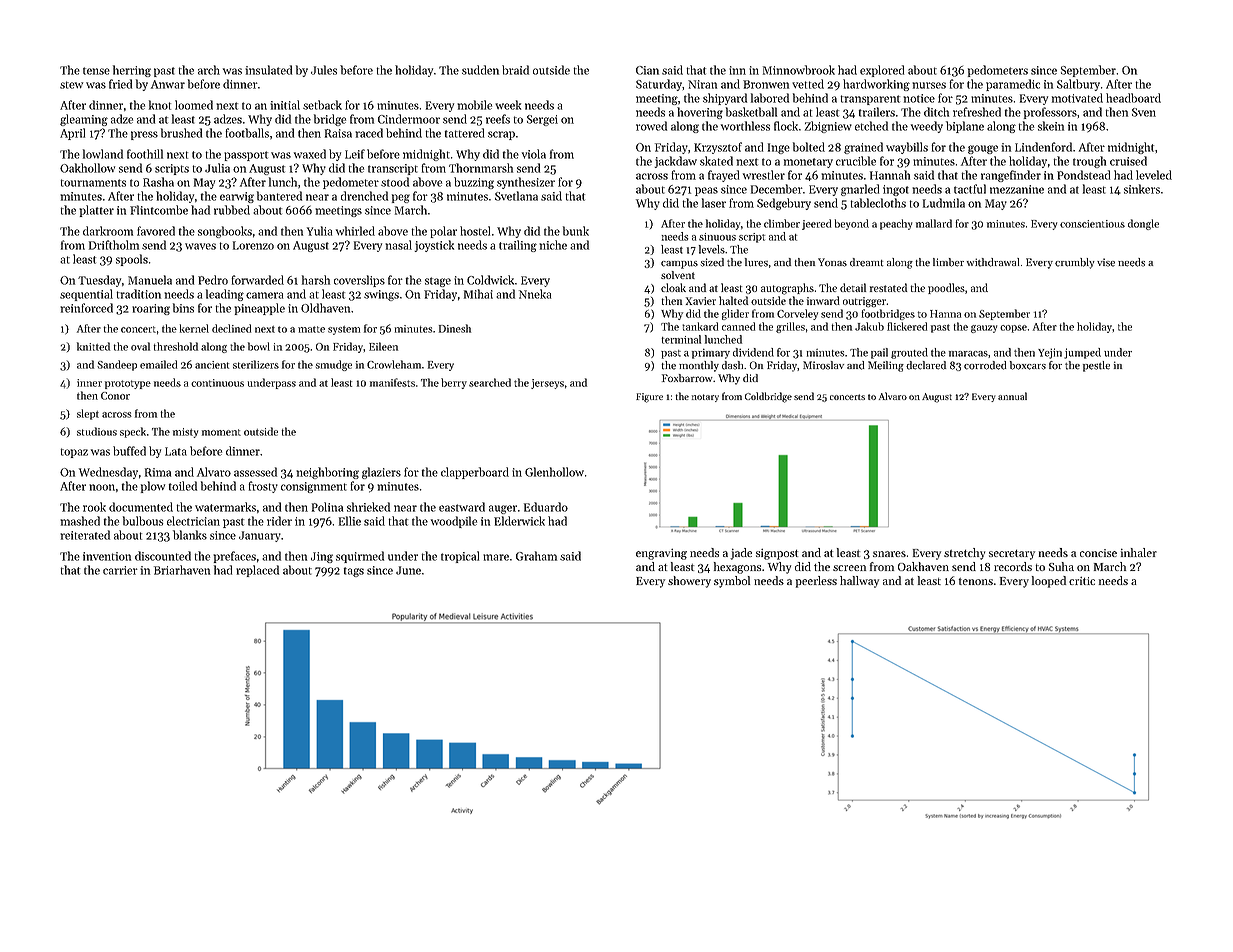 The image size is (1233, 952). I want to click on annual, so click(1012, 396).
